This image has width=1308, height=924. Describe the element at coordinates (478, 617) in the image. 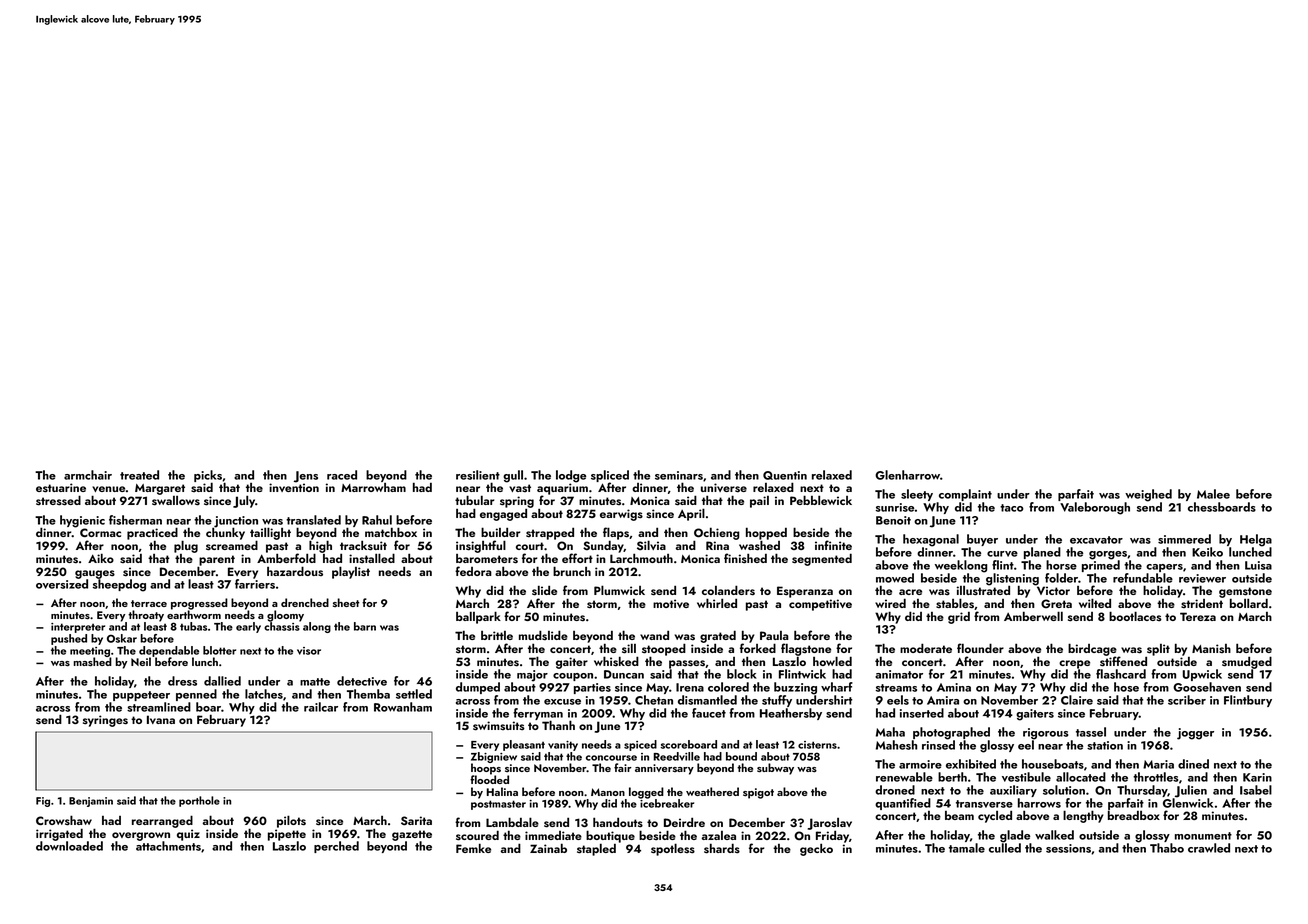

I see `ballpark` at that location.
